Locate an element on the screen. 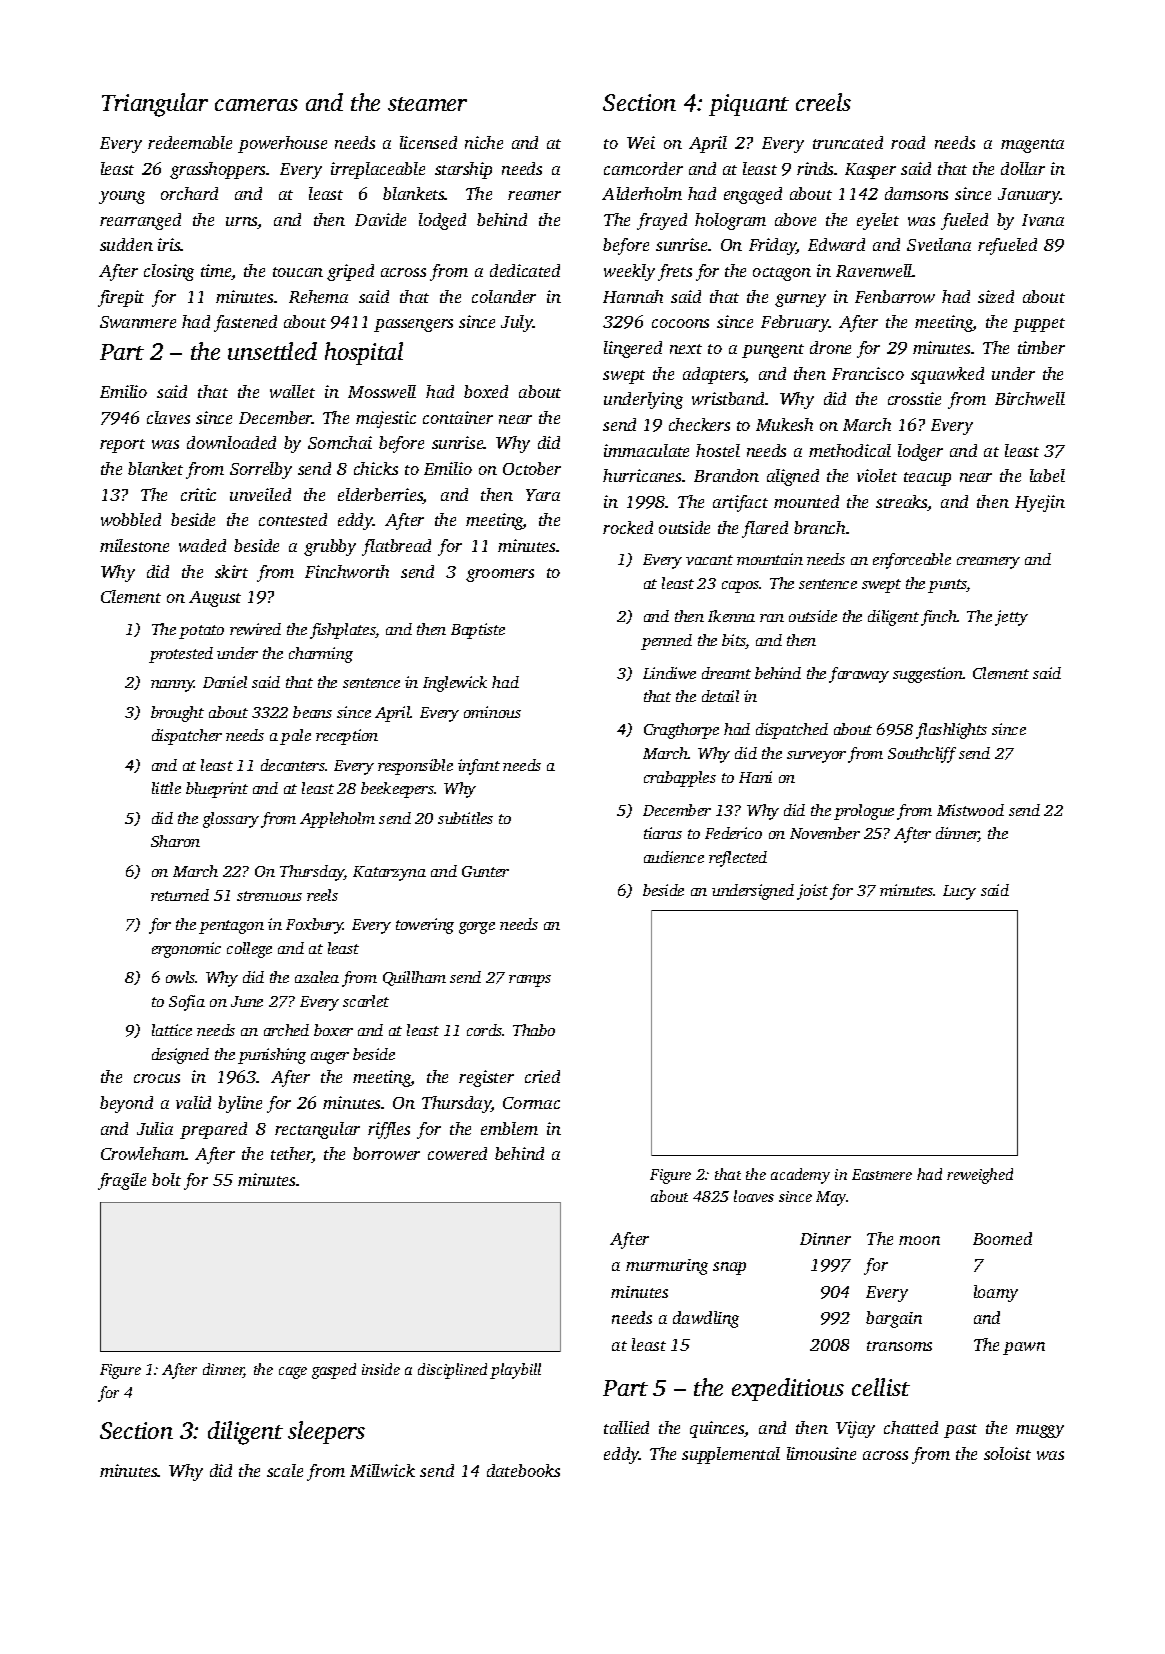 This screenshot has width=1165, height=1654. Millwick is located at coordinates (382, 1470).
